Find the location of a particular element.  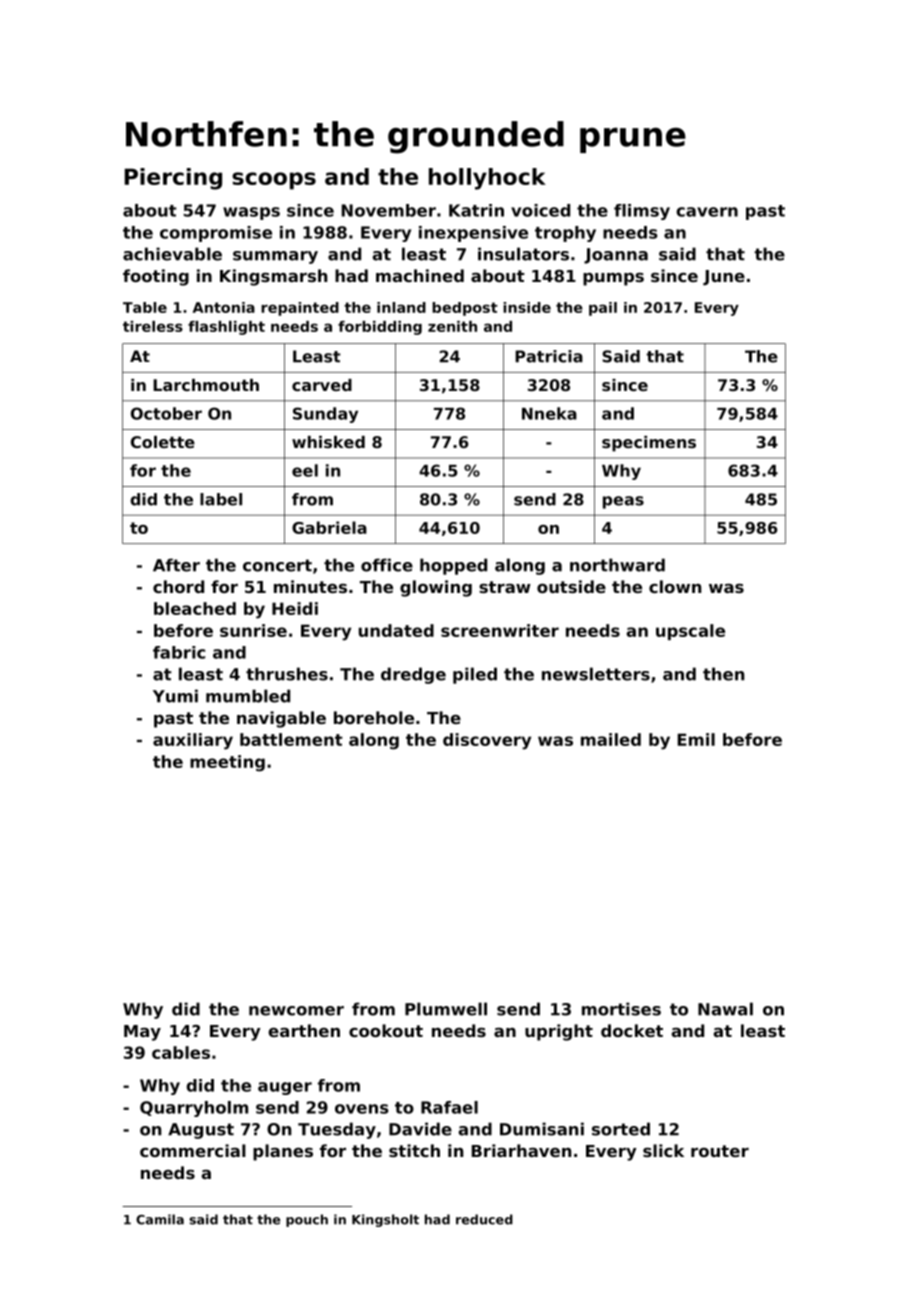

inexpensive is located at coordinates (473, 234).
